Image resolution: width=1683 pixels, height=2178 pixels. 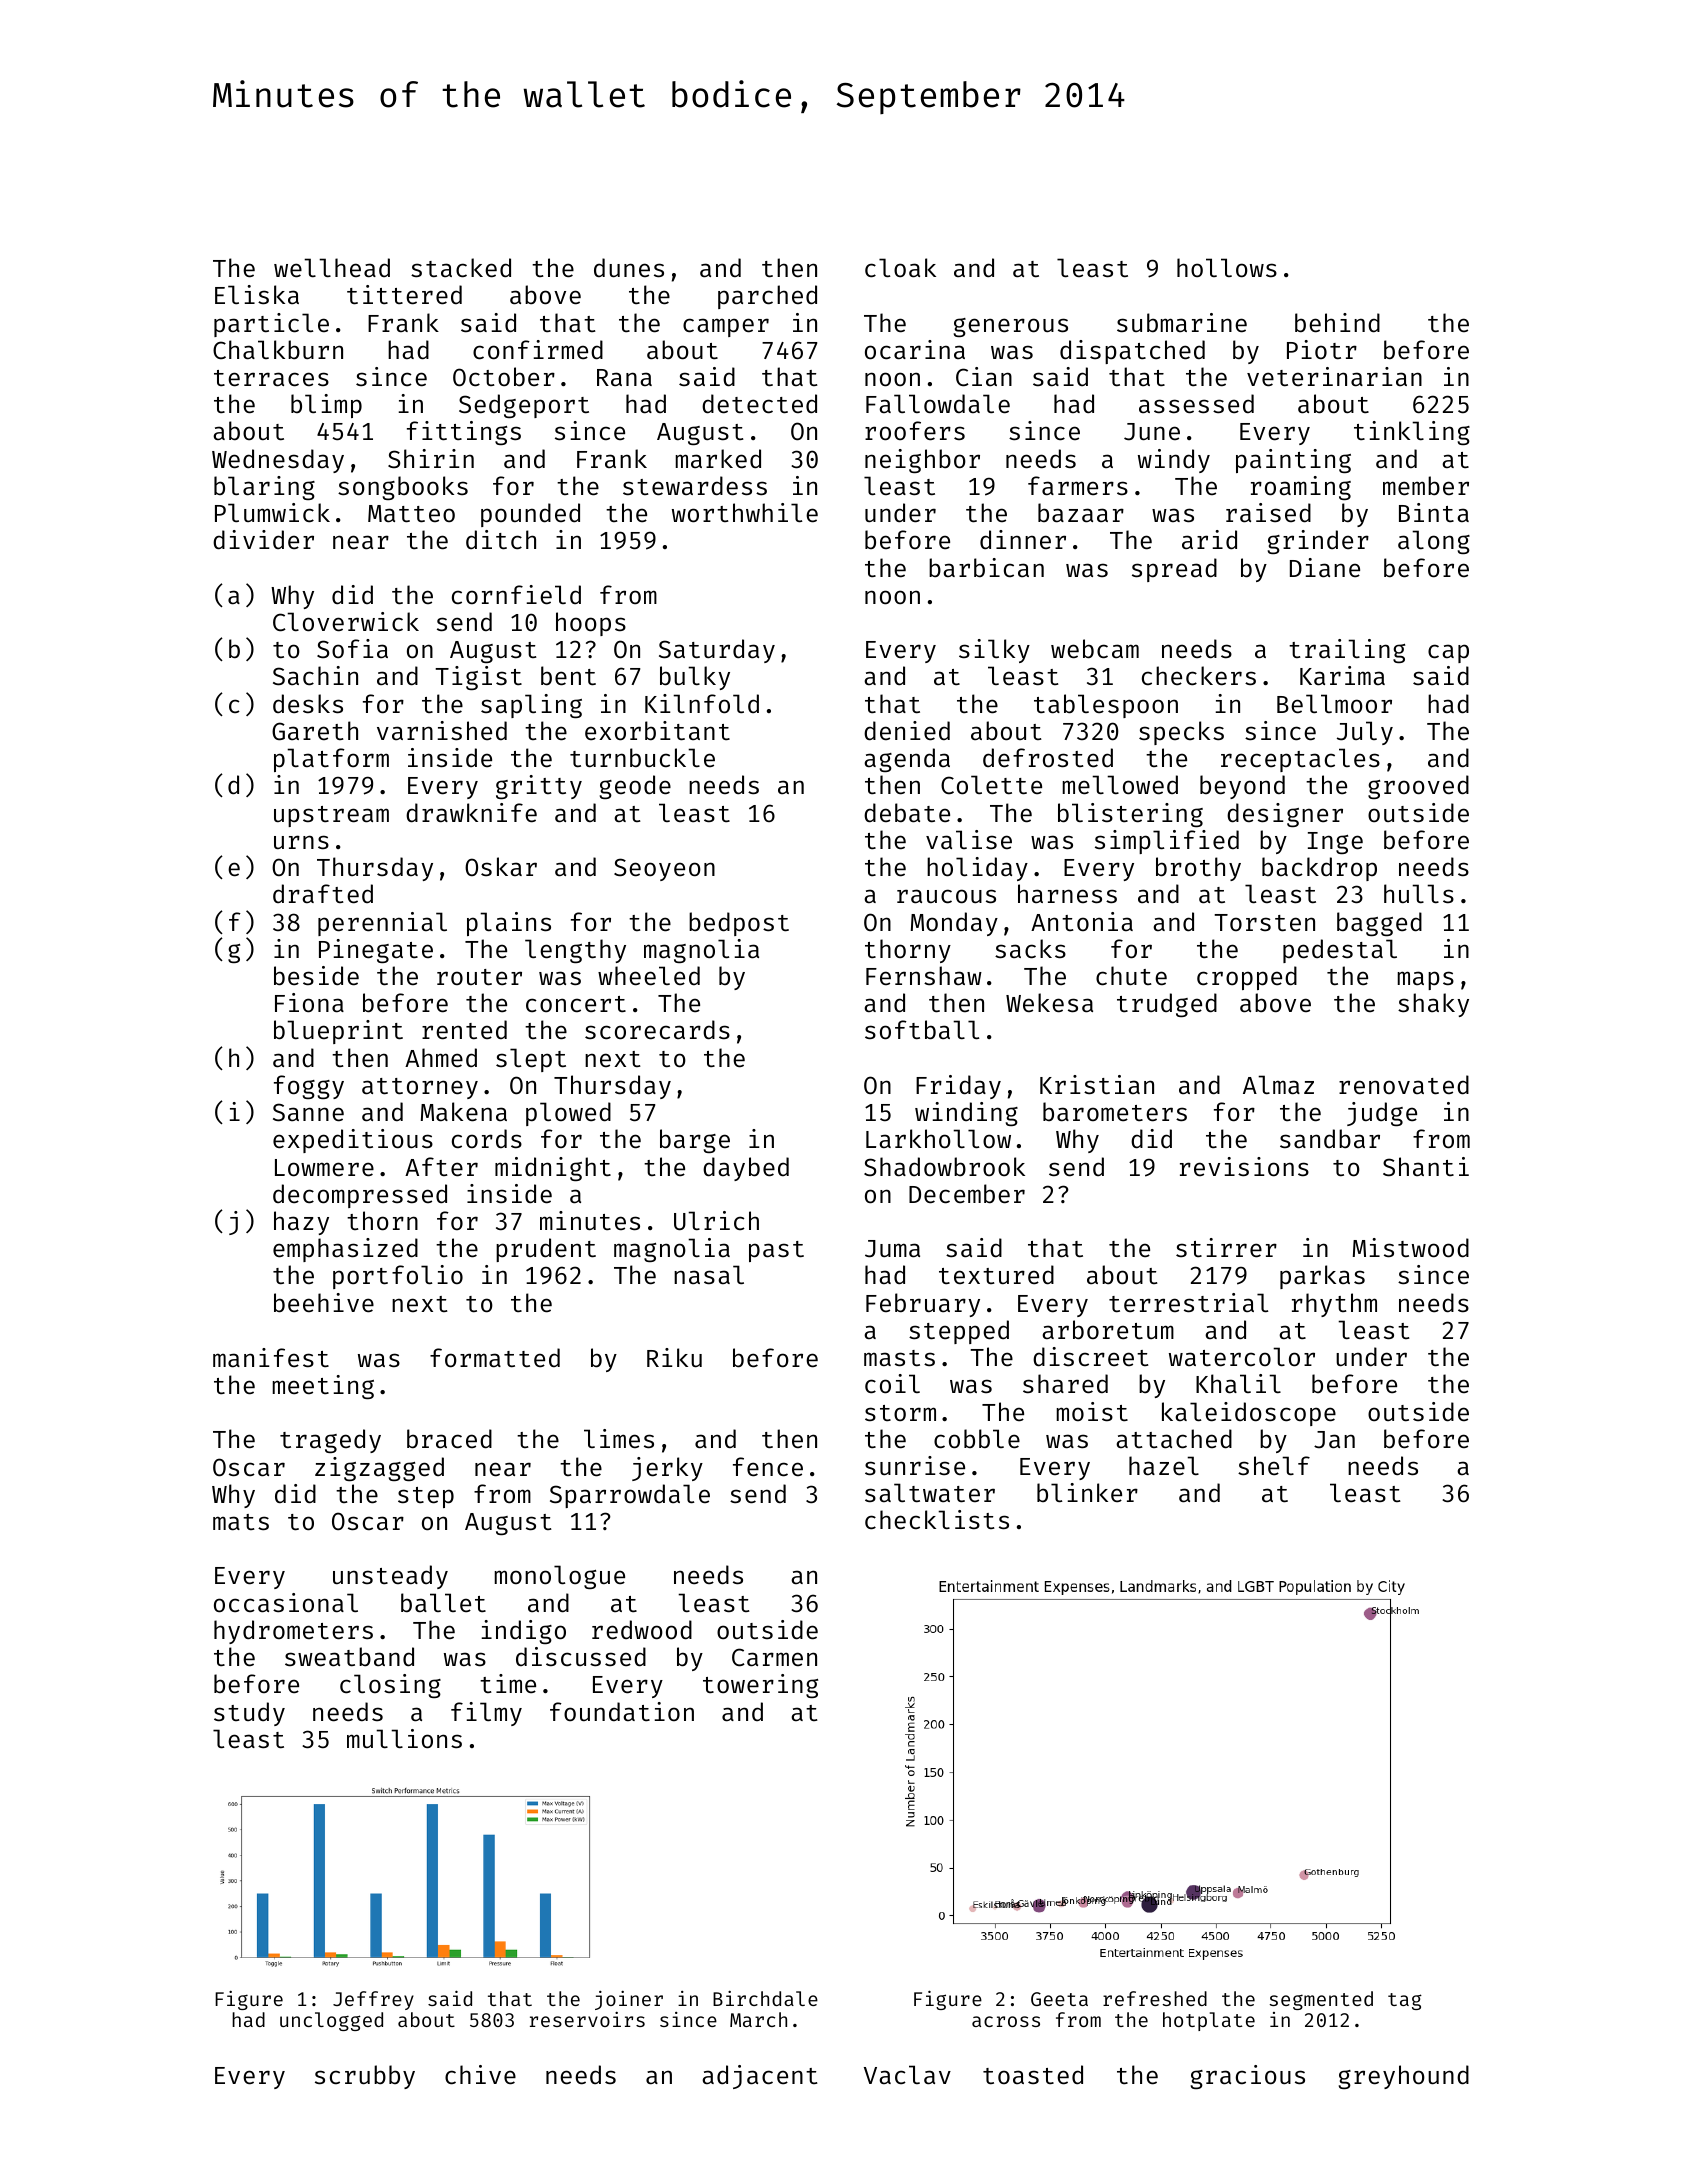 I want to click on silky, so click(x=994, y=651).
